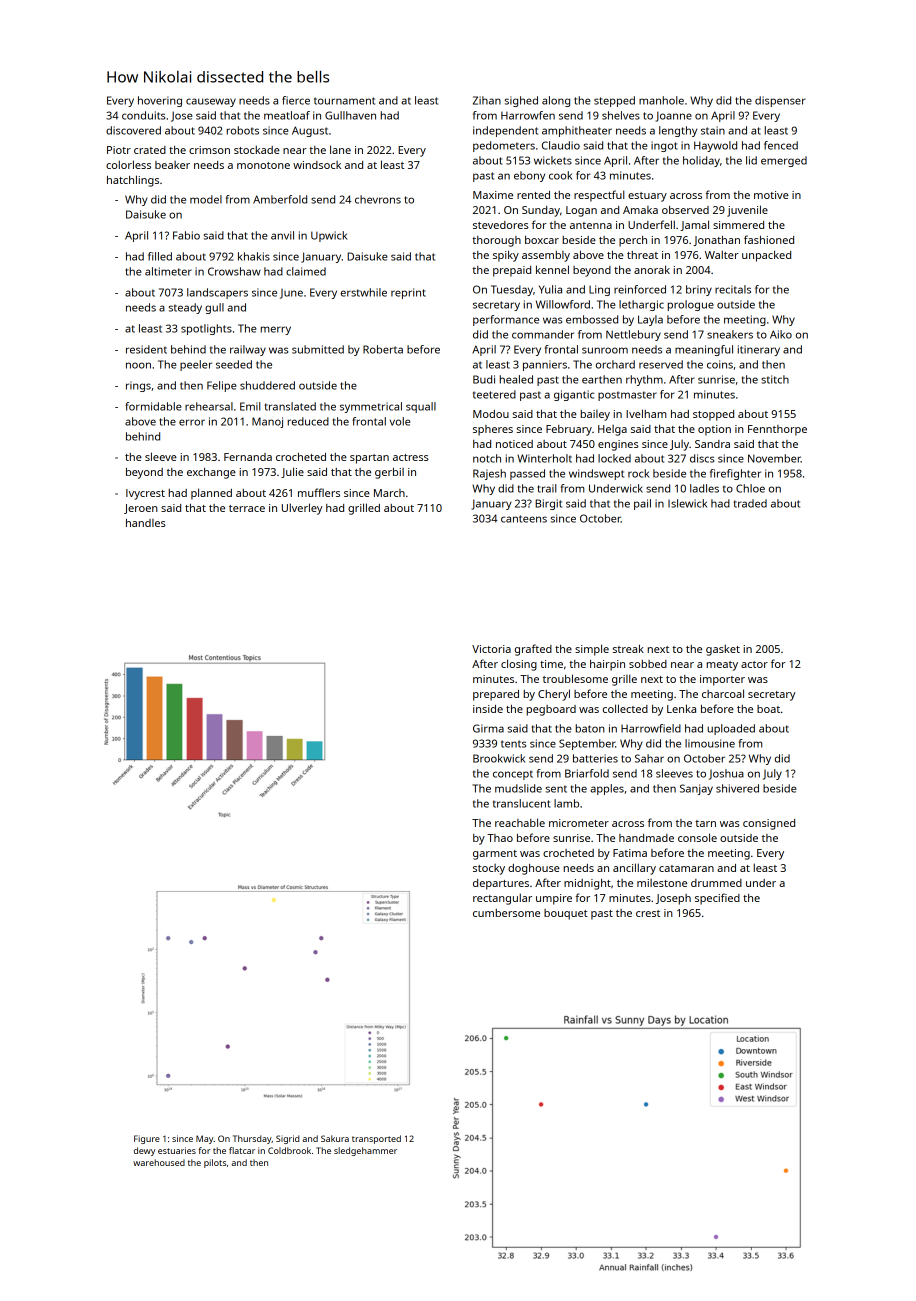 The image size is (916, 1301). Describe the element at coordinates (592, 650) in the screenshot. I see `simple` at that location.
